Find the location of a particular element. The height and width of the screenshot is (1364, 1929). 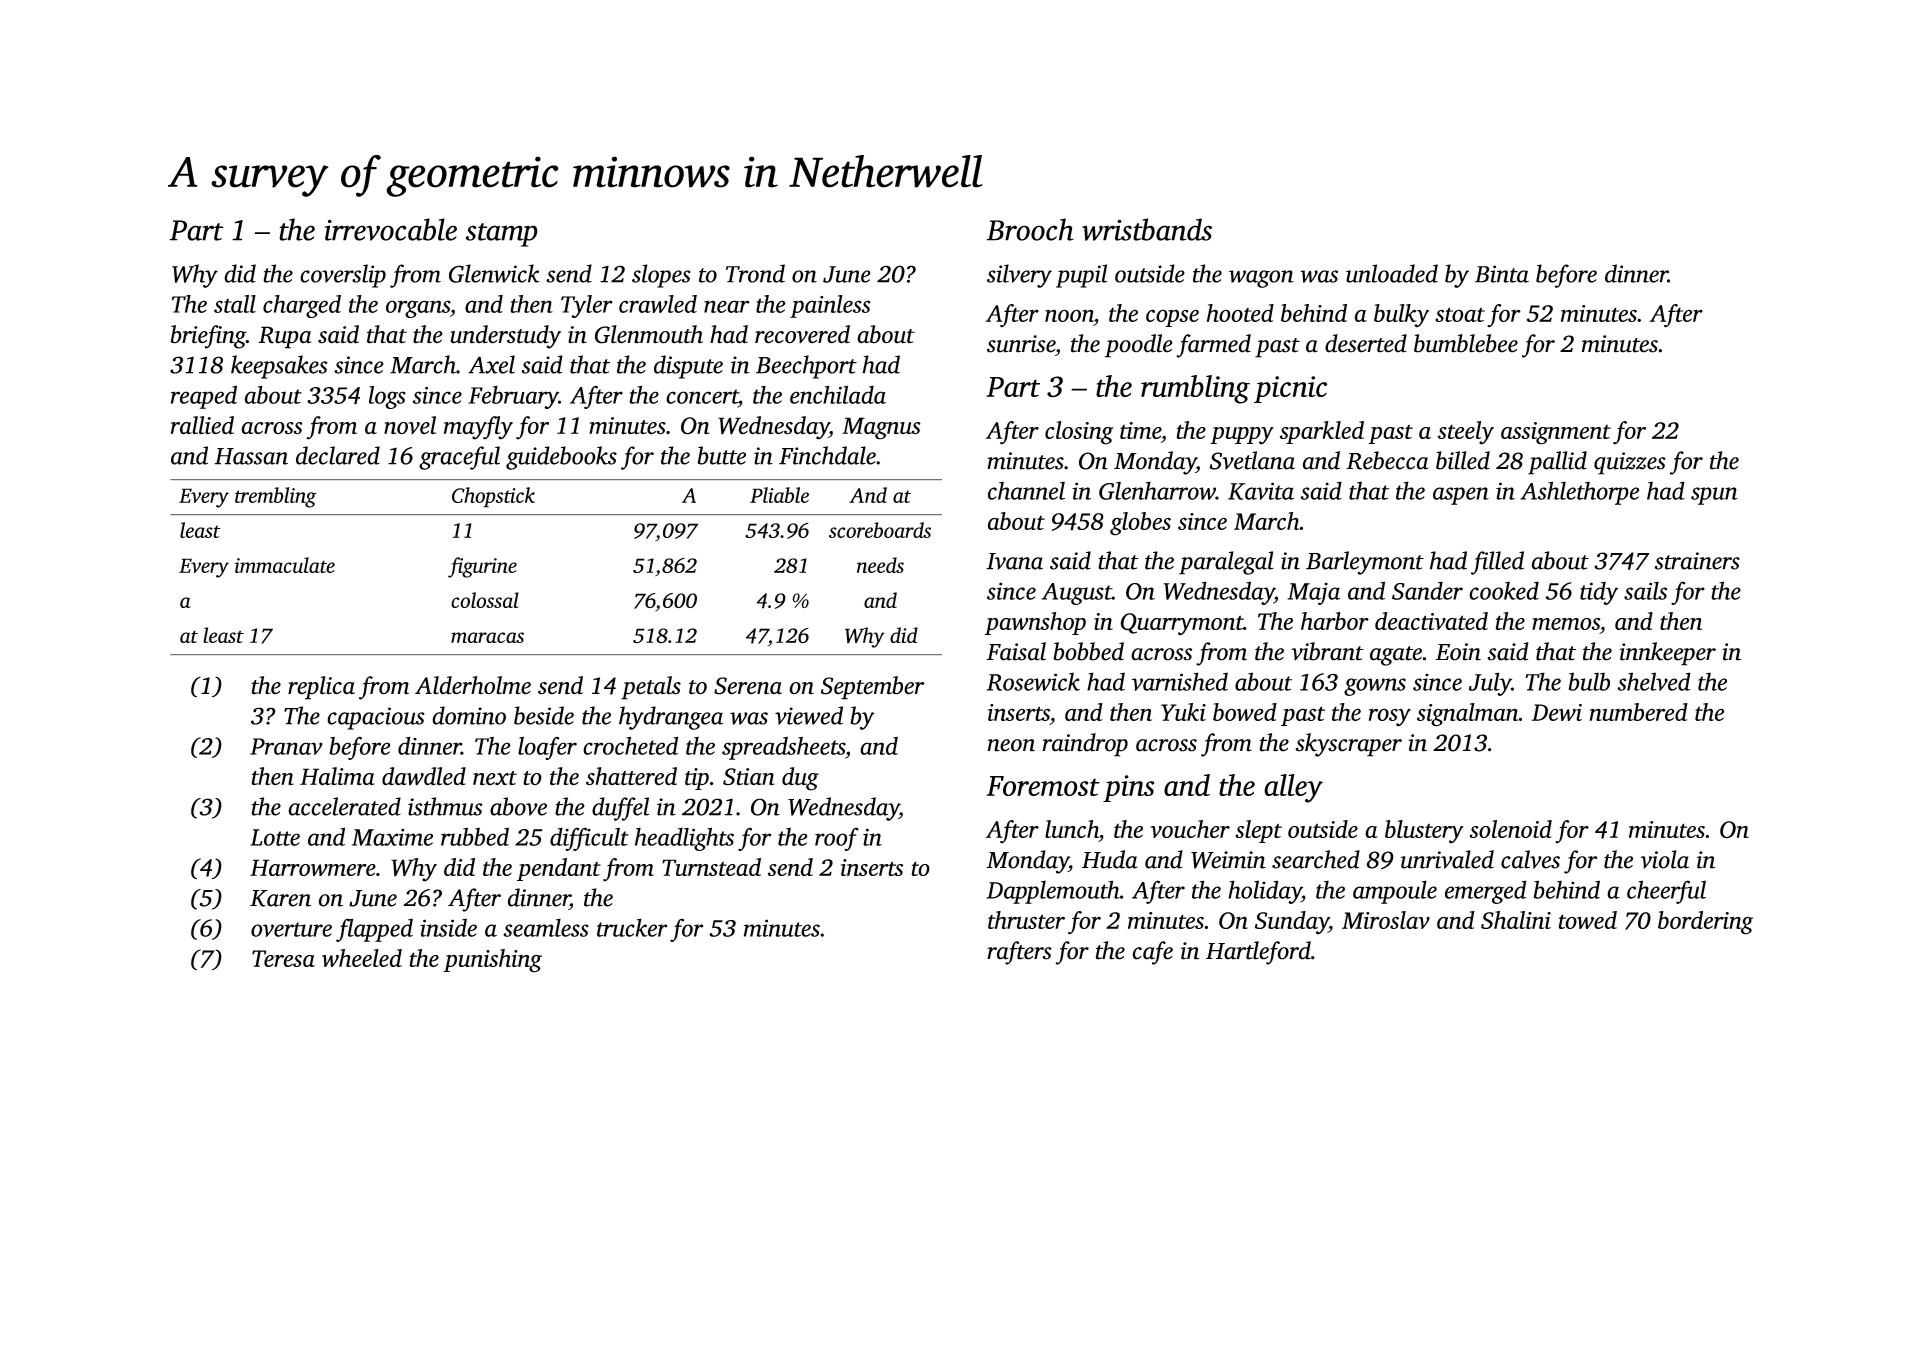

poodle is located at coordinates (1139, 346).
